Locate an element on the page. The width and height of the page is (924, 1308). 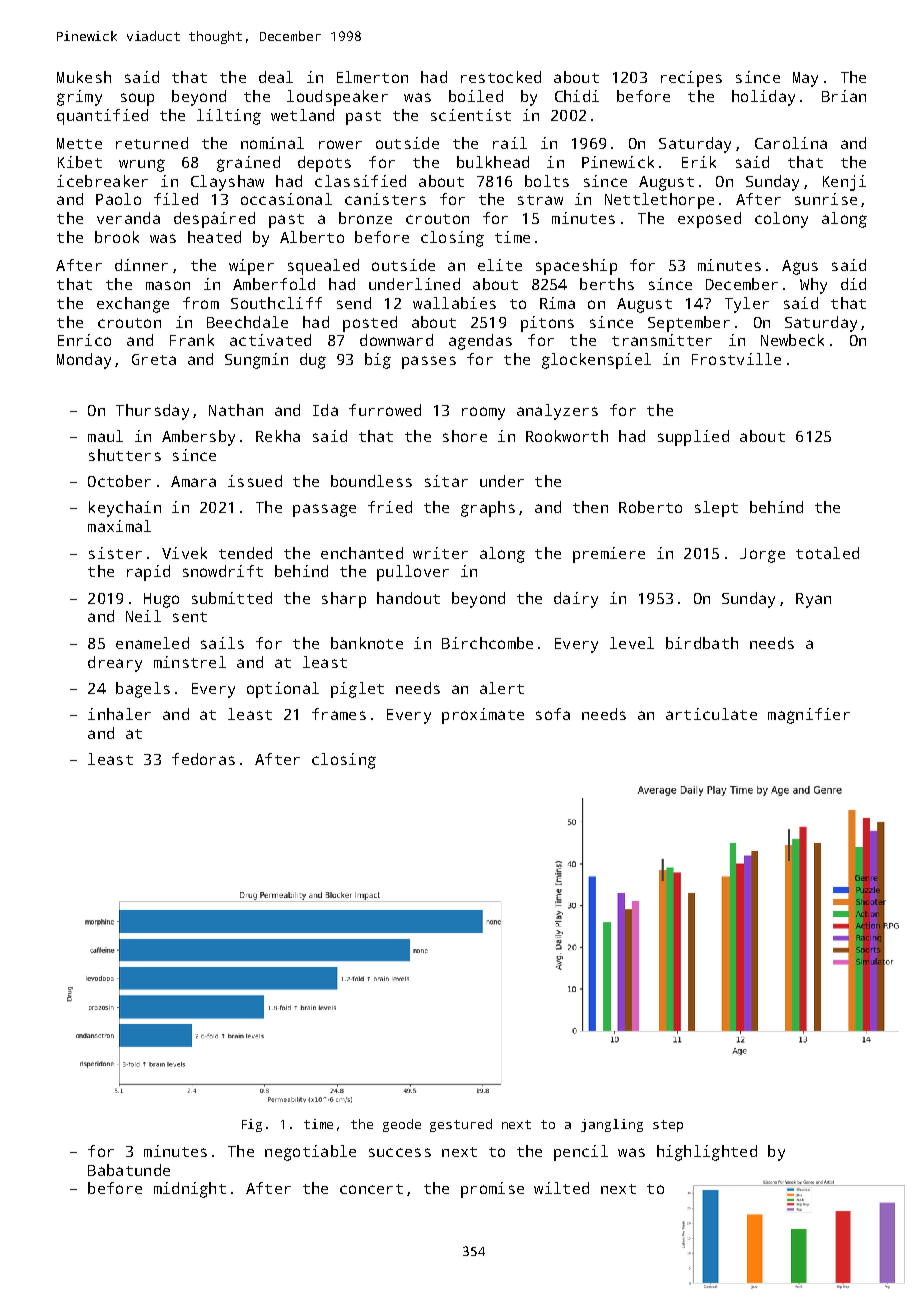
magnifier is located at coordinates (809, 716).
